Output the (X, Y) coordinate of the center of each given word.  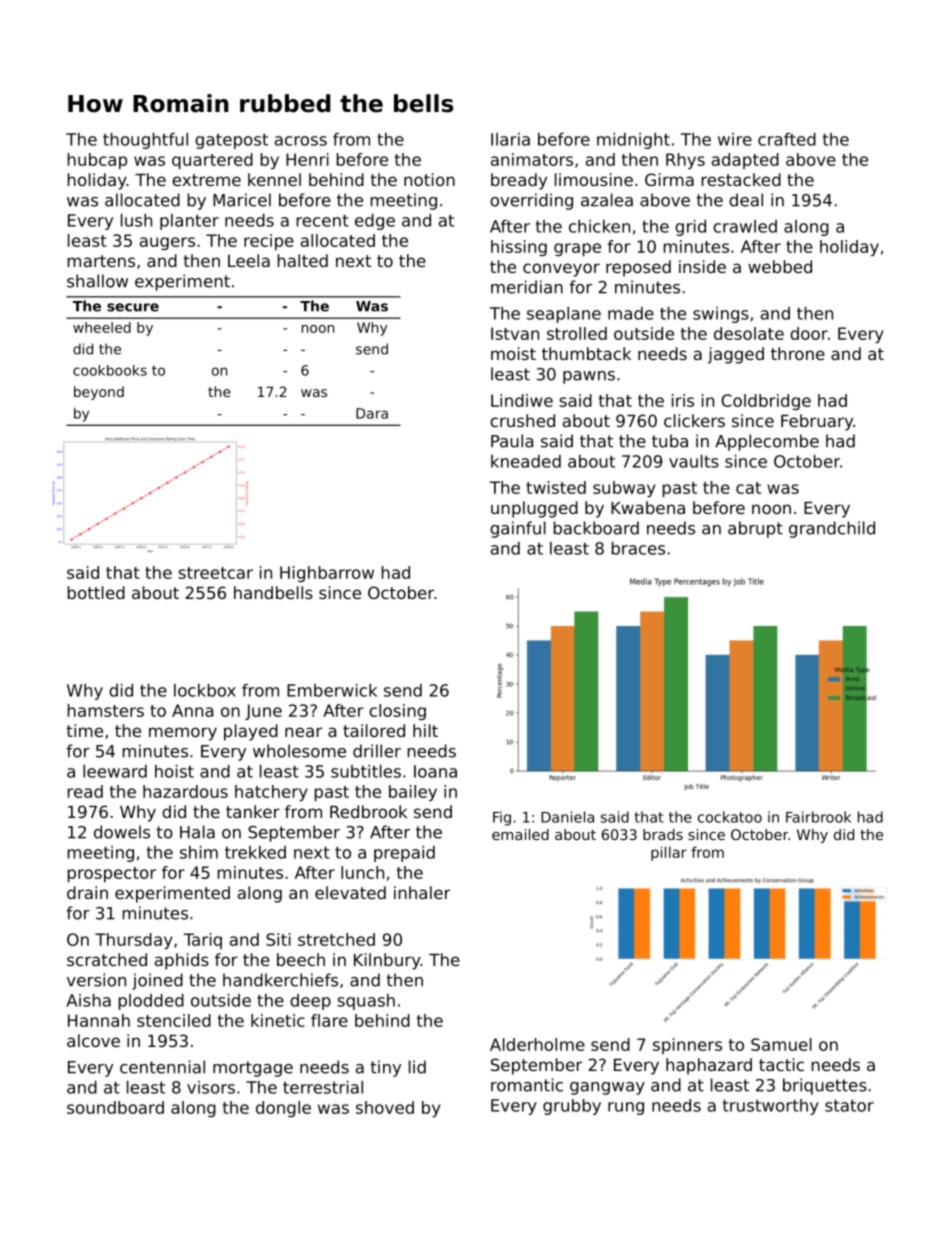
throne (798, 353)
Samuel (781, 1044)
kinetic (278, 1020)
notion (429, 179)
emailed (520, 834)
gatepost (231, 141)
